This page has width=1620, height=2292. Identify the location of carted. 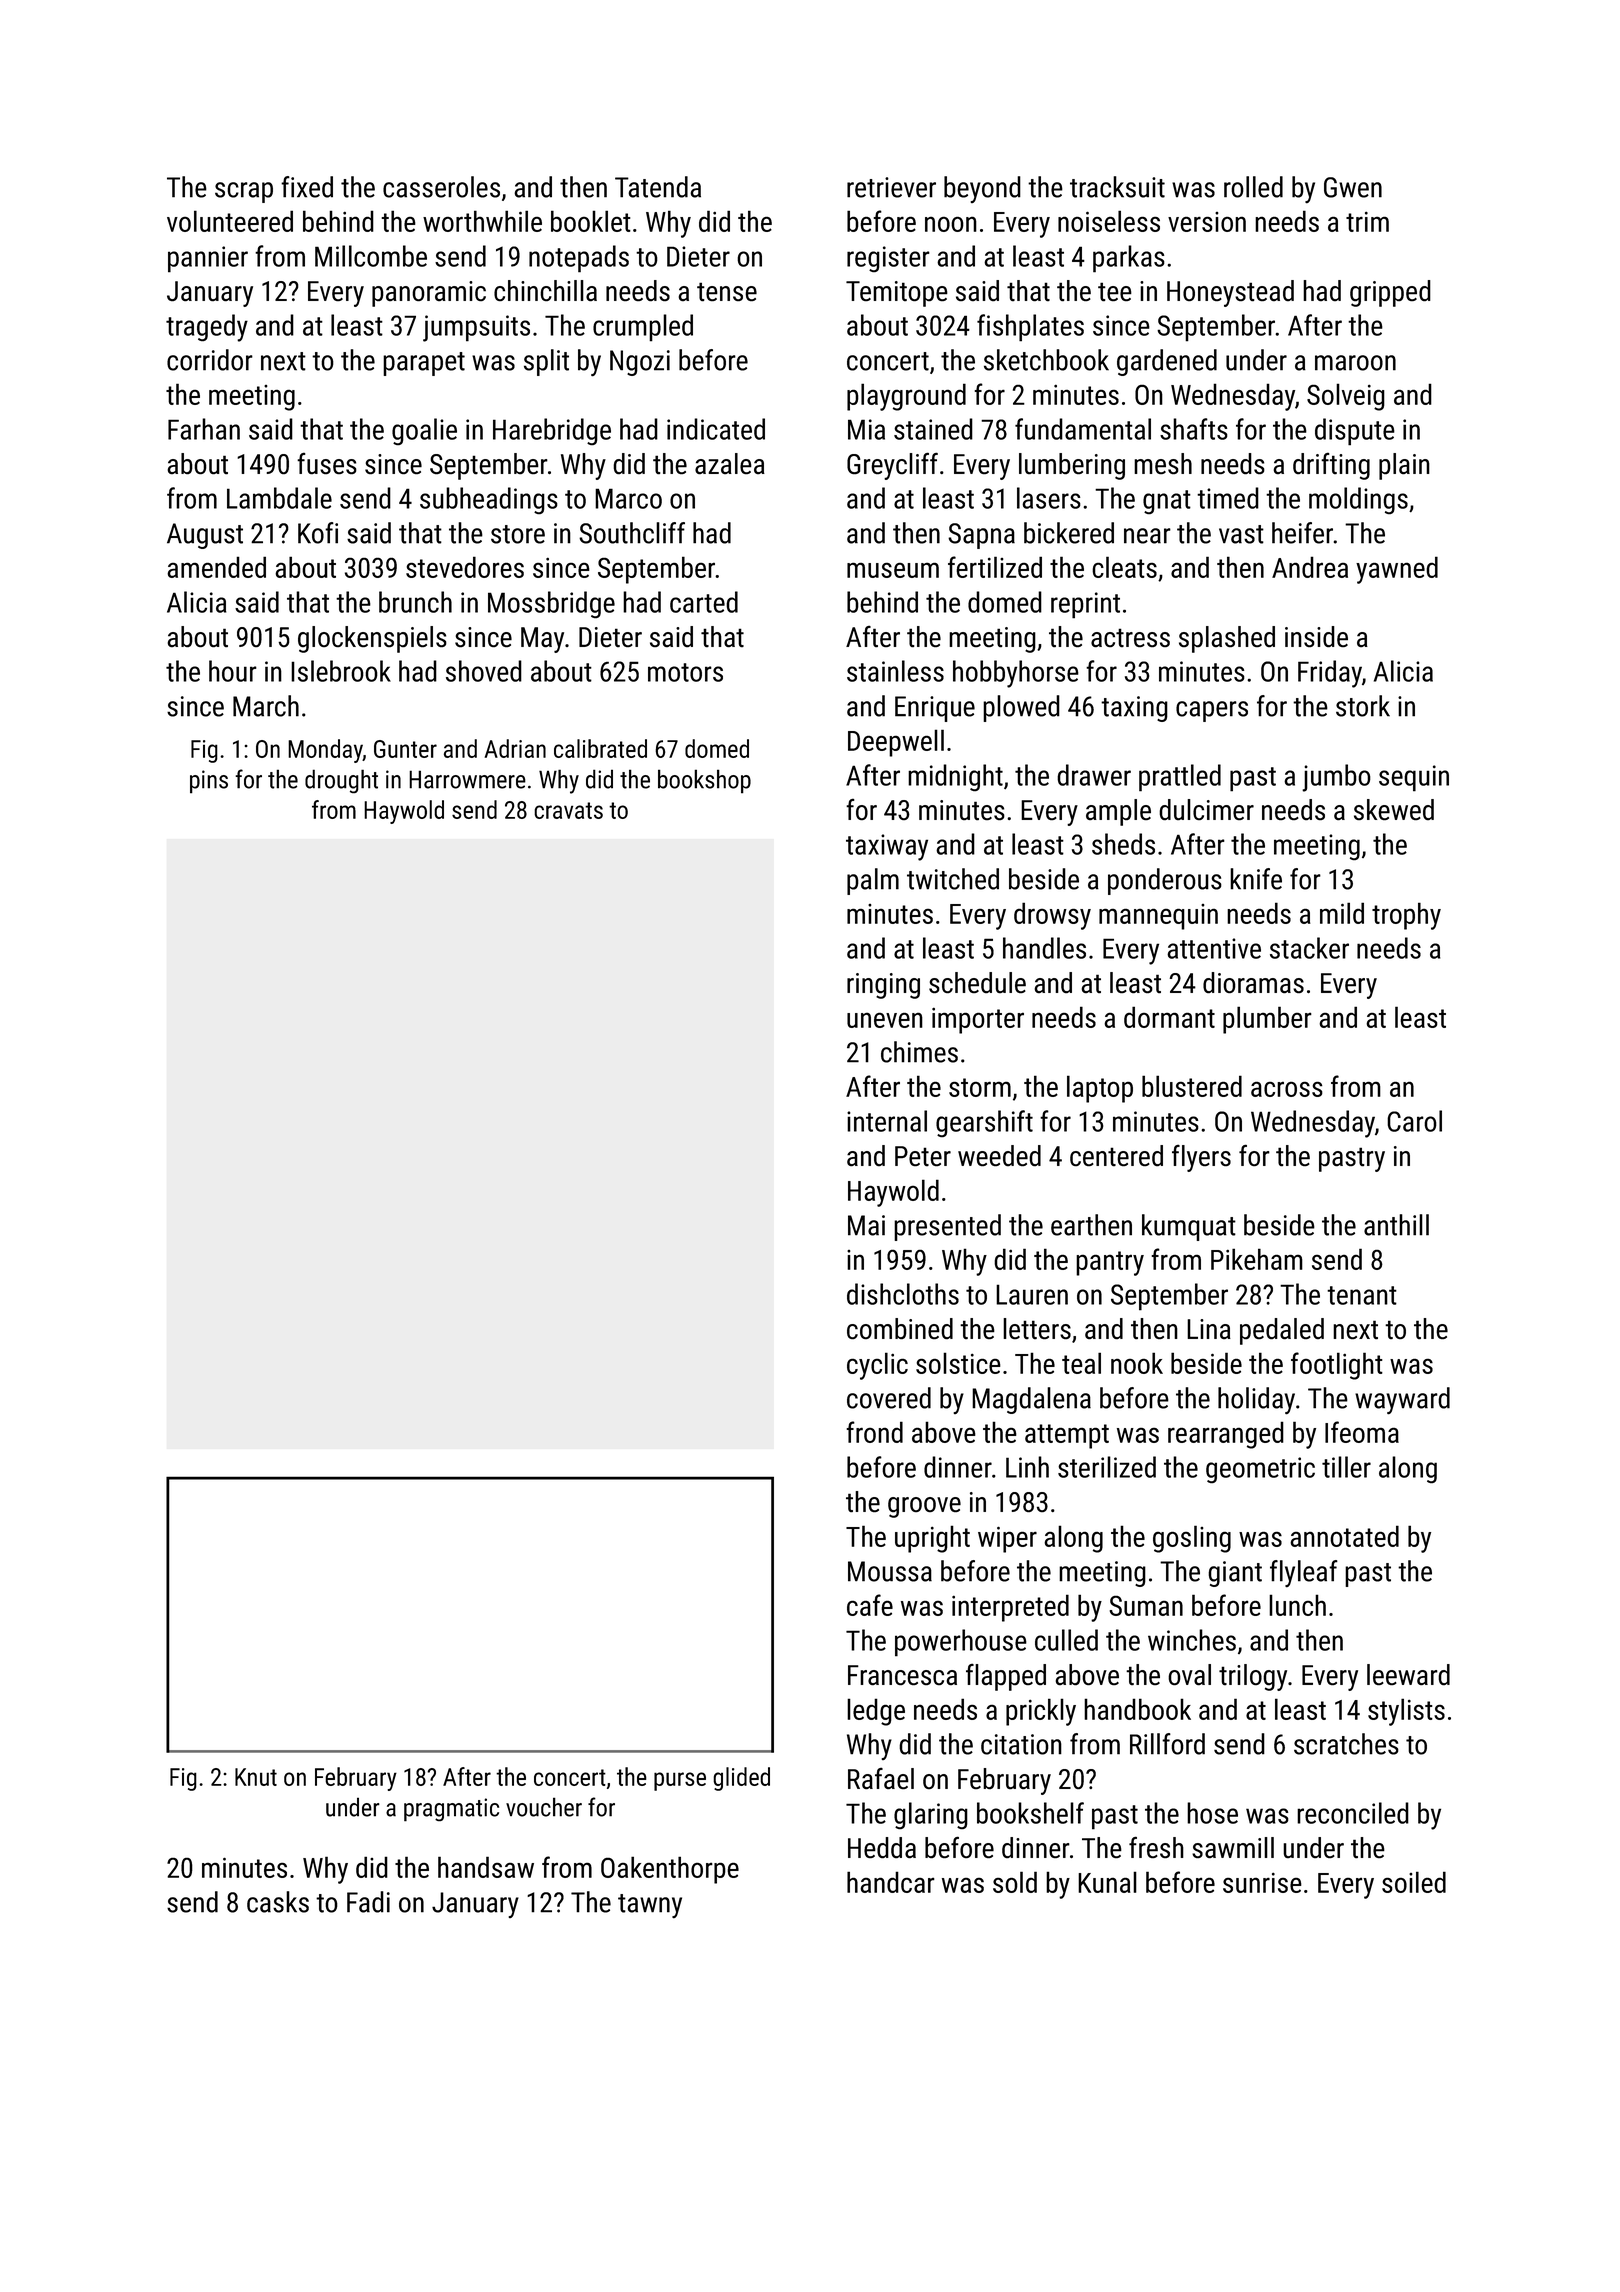
(704, 602).
